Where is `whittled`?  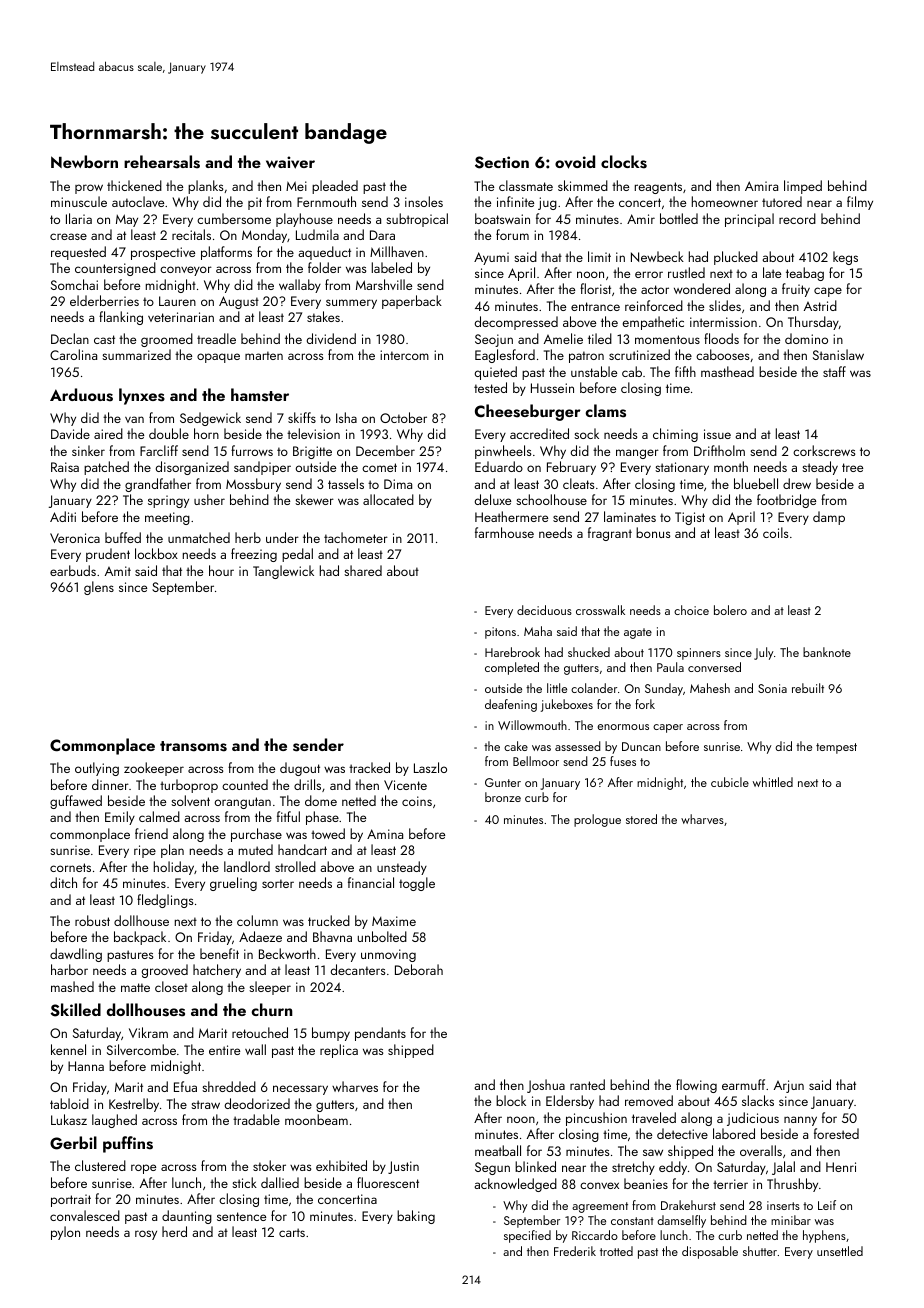
whittled is located at coordinates (773, 782).
